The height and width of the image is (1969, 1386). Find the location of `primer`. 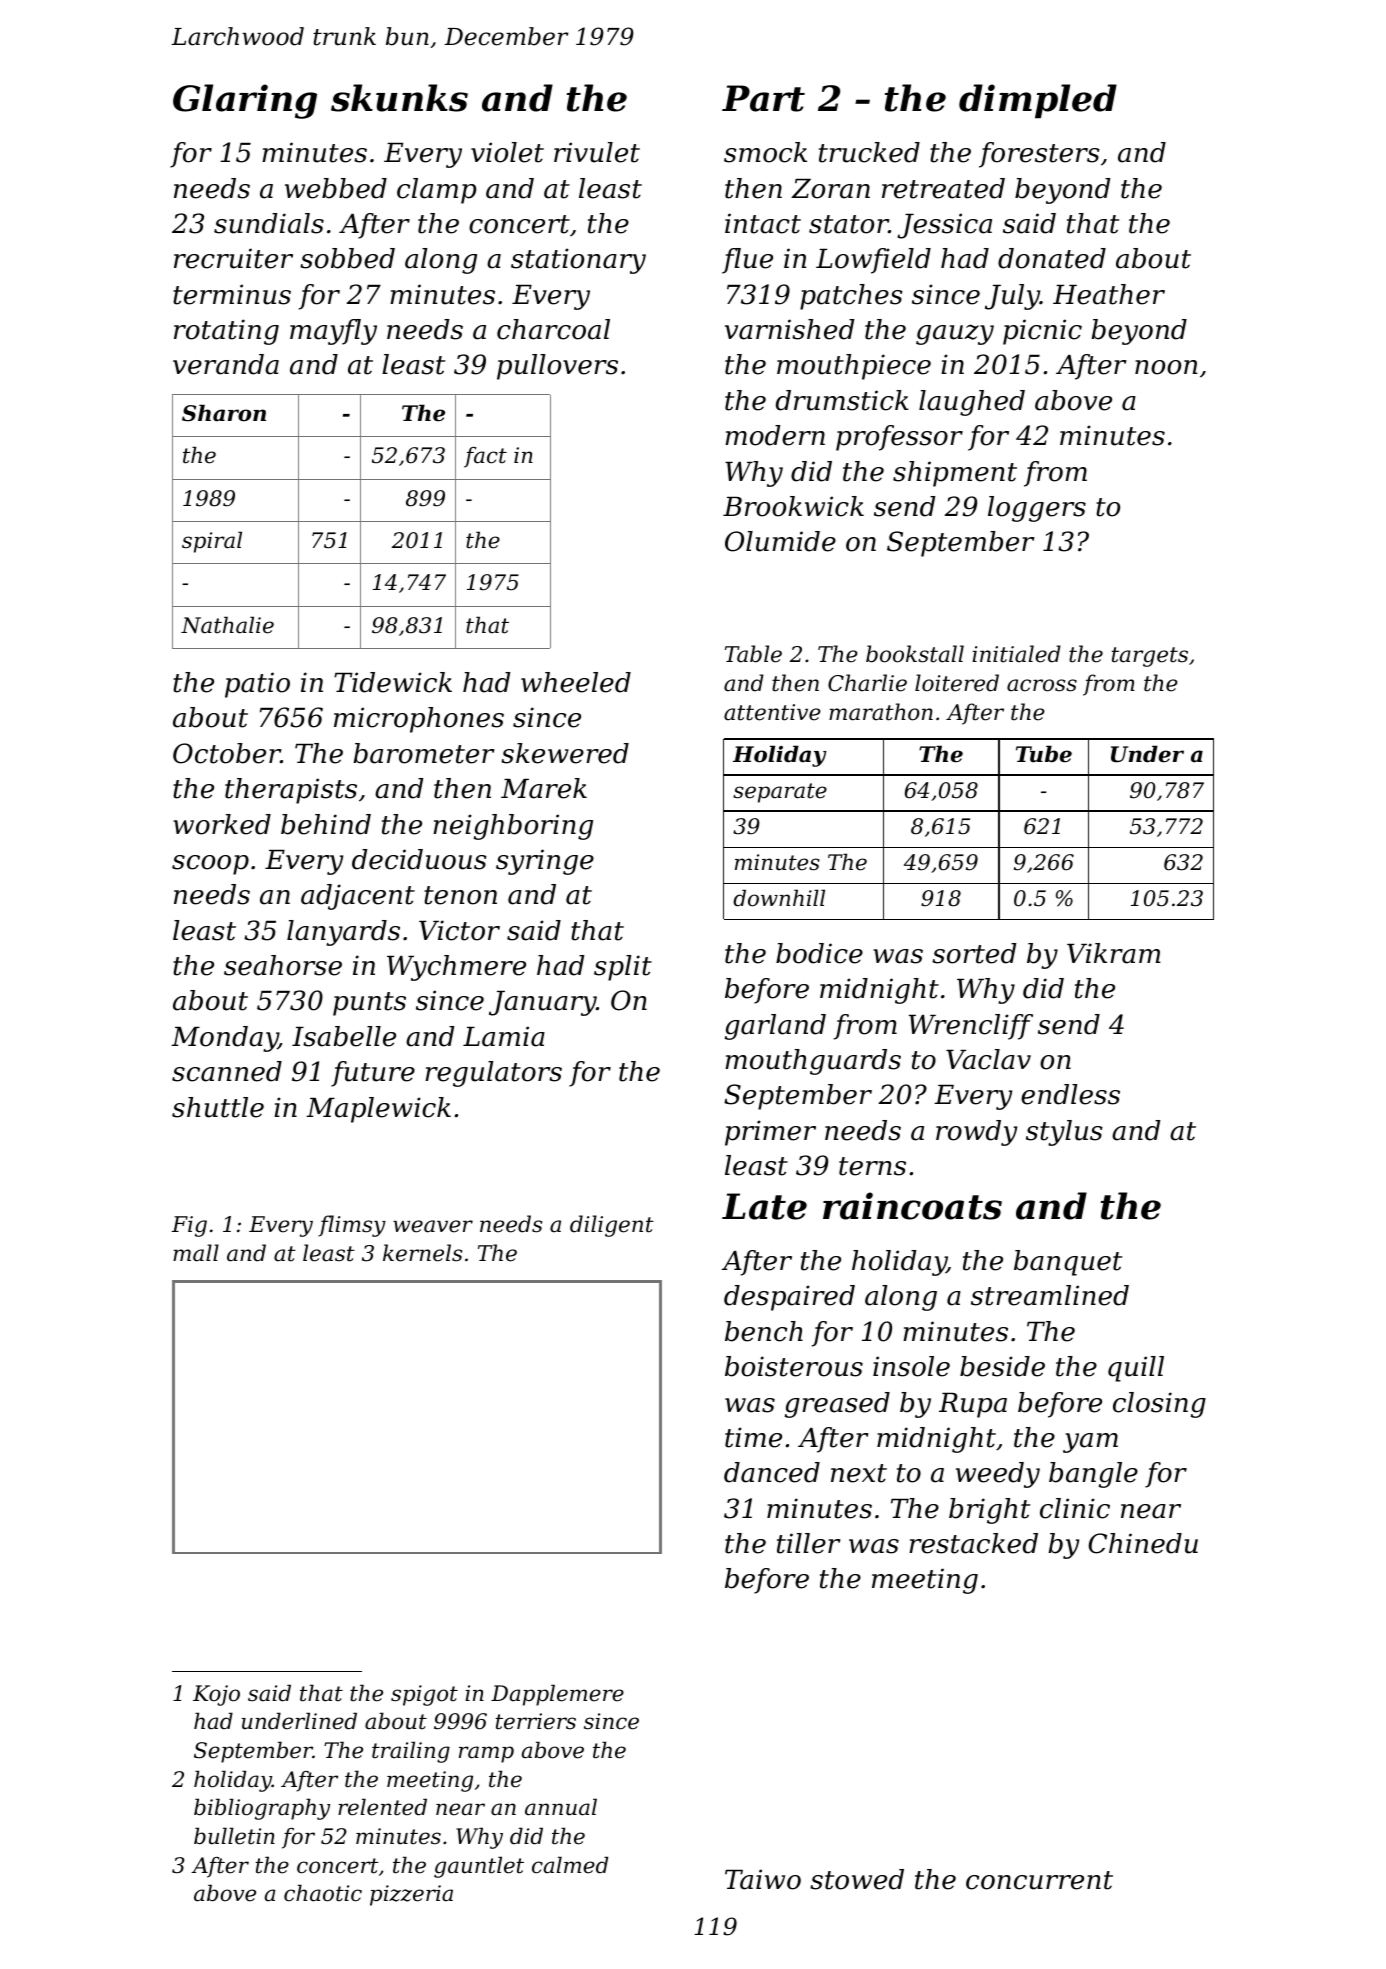

primer is located at coordinates (770, 1133).
